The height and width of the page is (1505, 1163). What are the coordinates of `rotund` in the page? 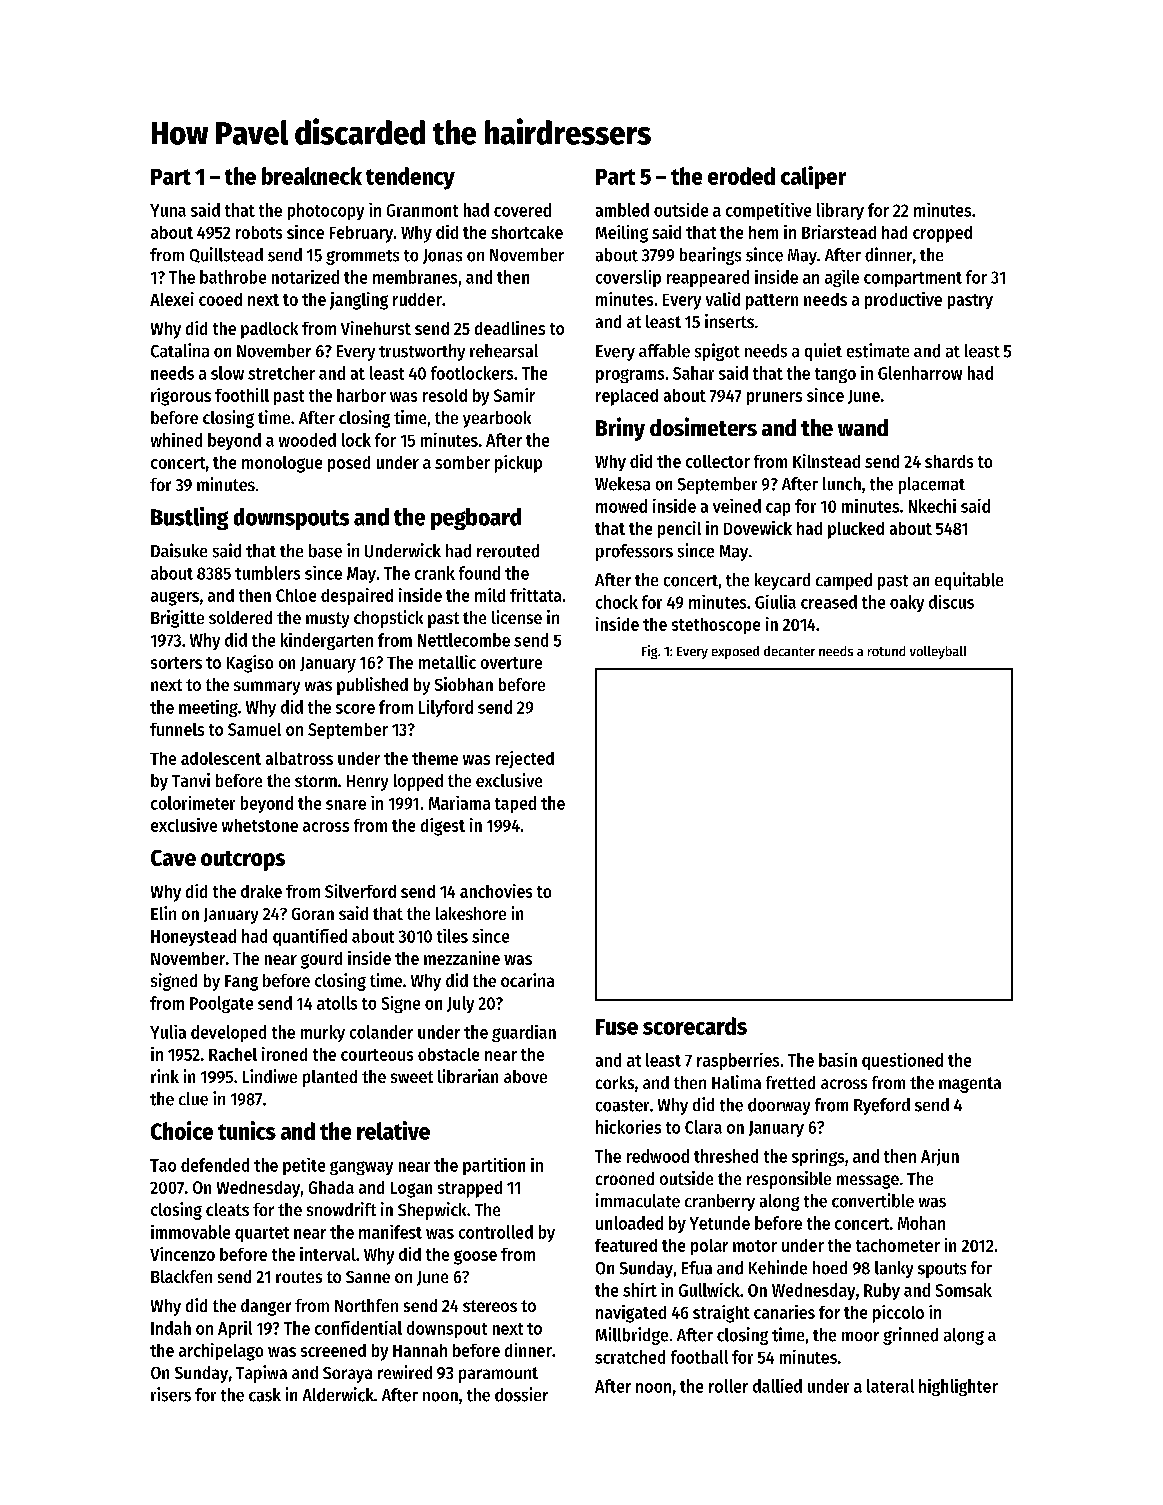 It's located at (886, 651).
